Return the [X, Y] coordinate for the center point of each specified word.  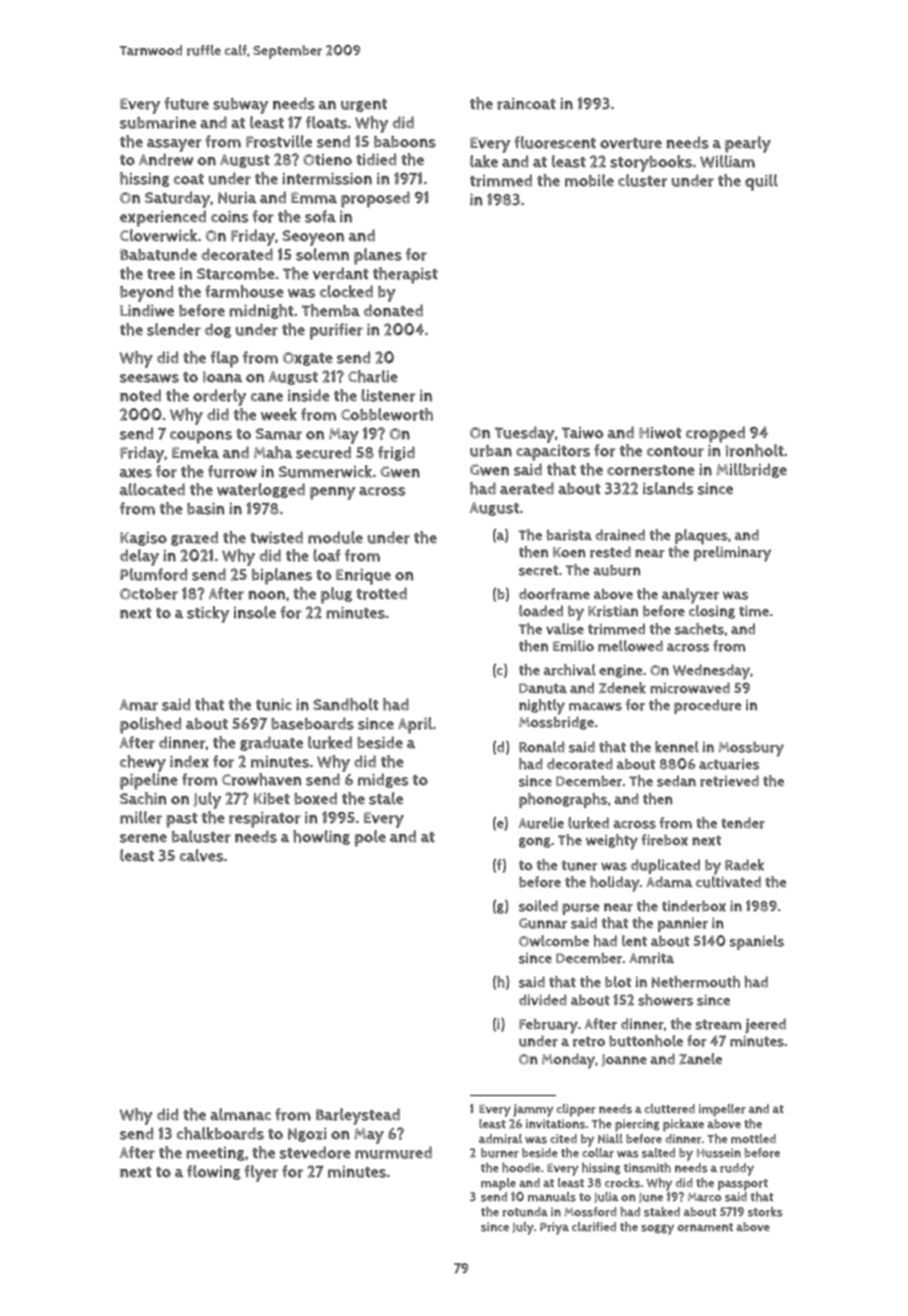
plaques [701, 536]
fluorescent [555, 142]
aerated [527, 488]
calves [201, 855]
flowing [214, 1172]
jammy [533, 1110]
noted [140, 395]
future [186, 103]
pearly [748, 144]
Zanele [700, 1059]
